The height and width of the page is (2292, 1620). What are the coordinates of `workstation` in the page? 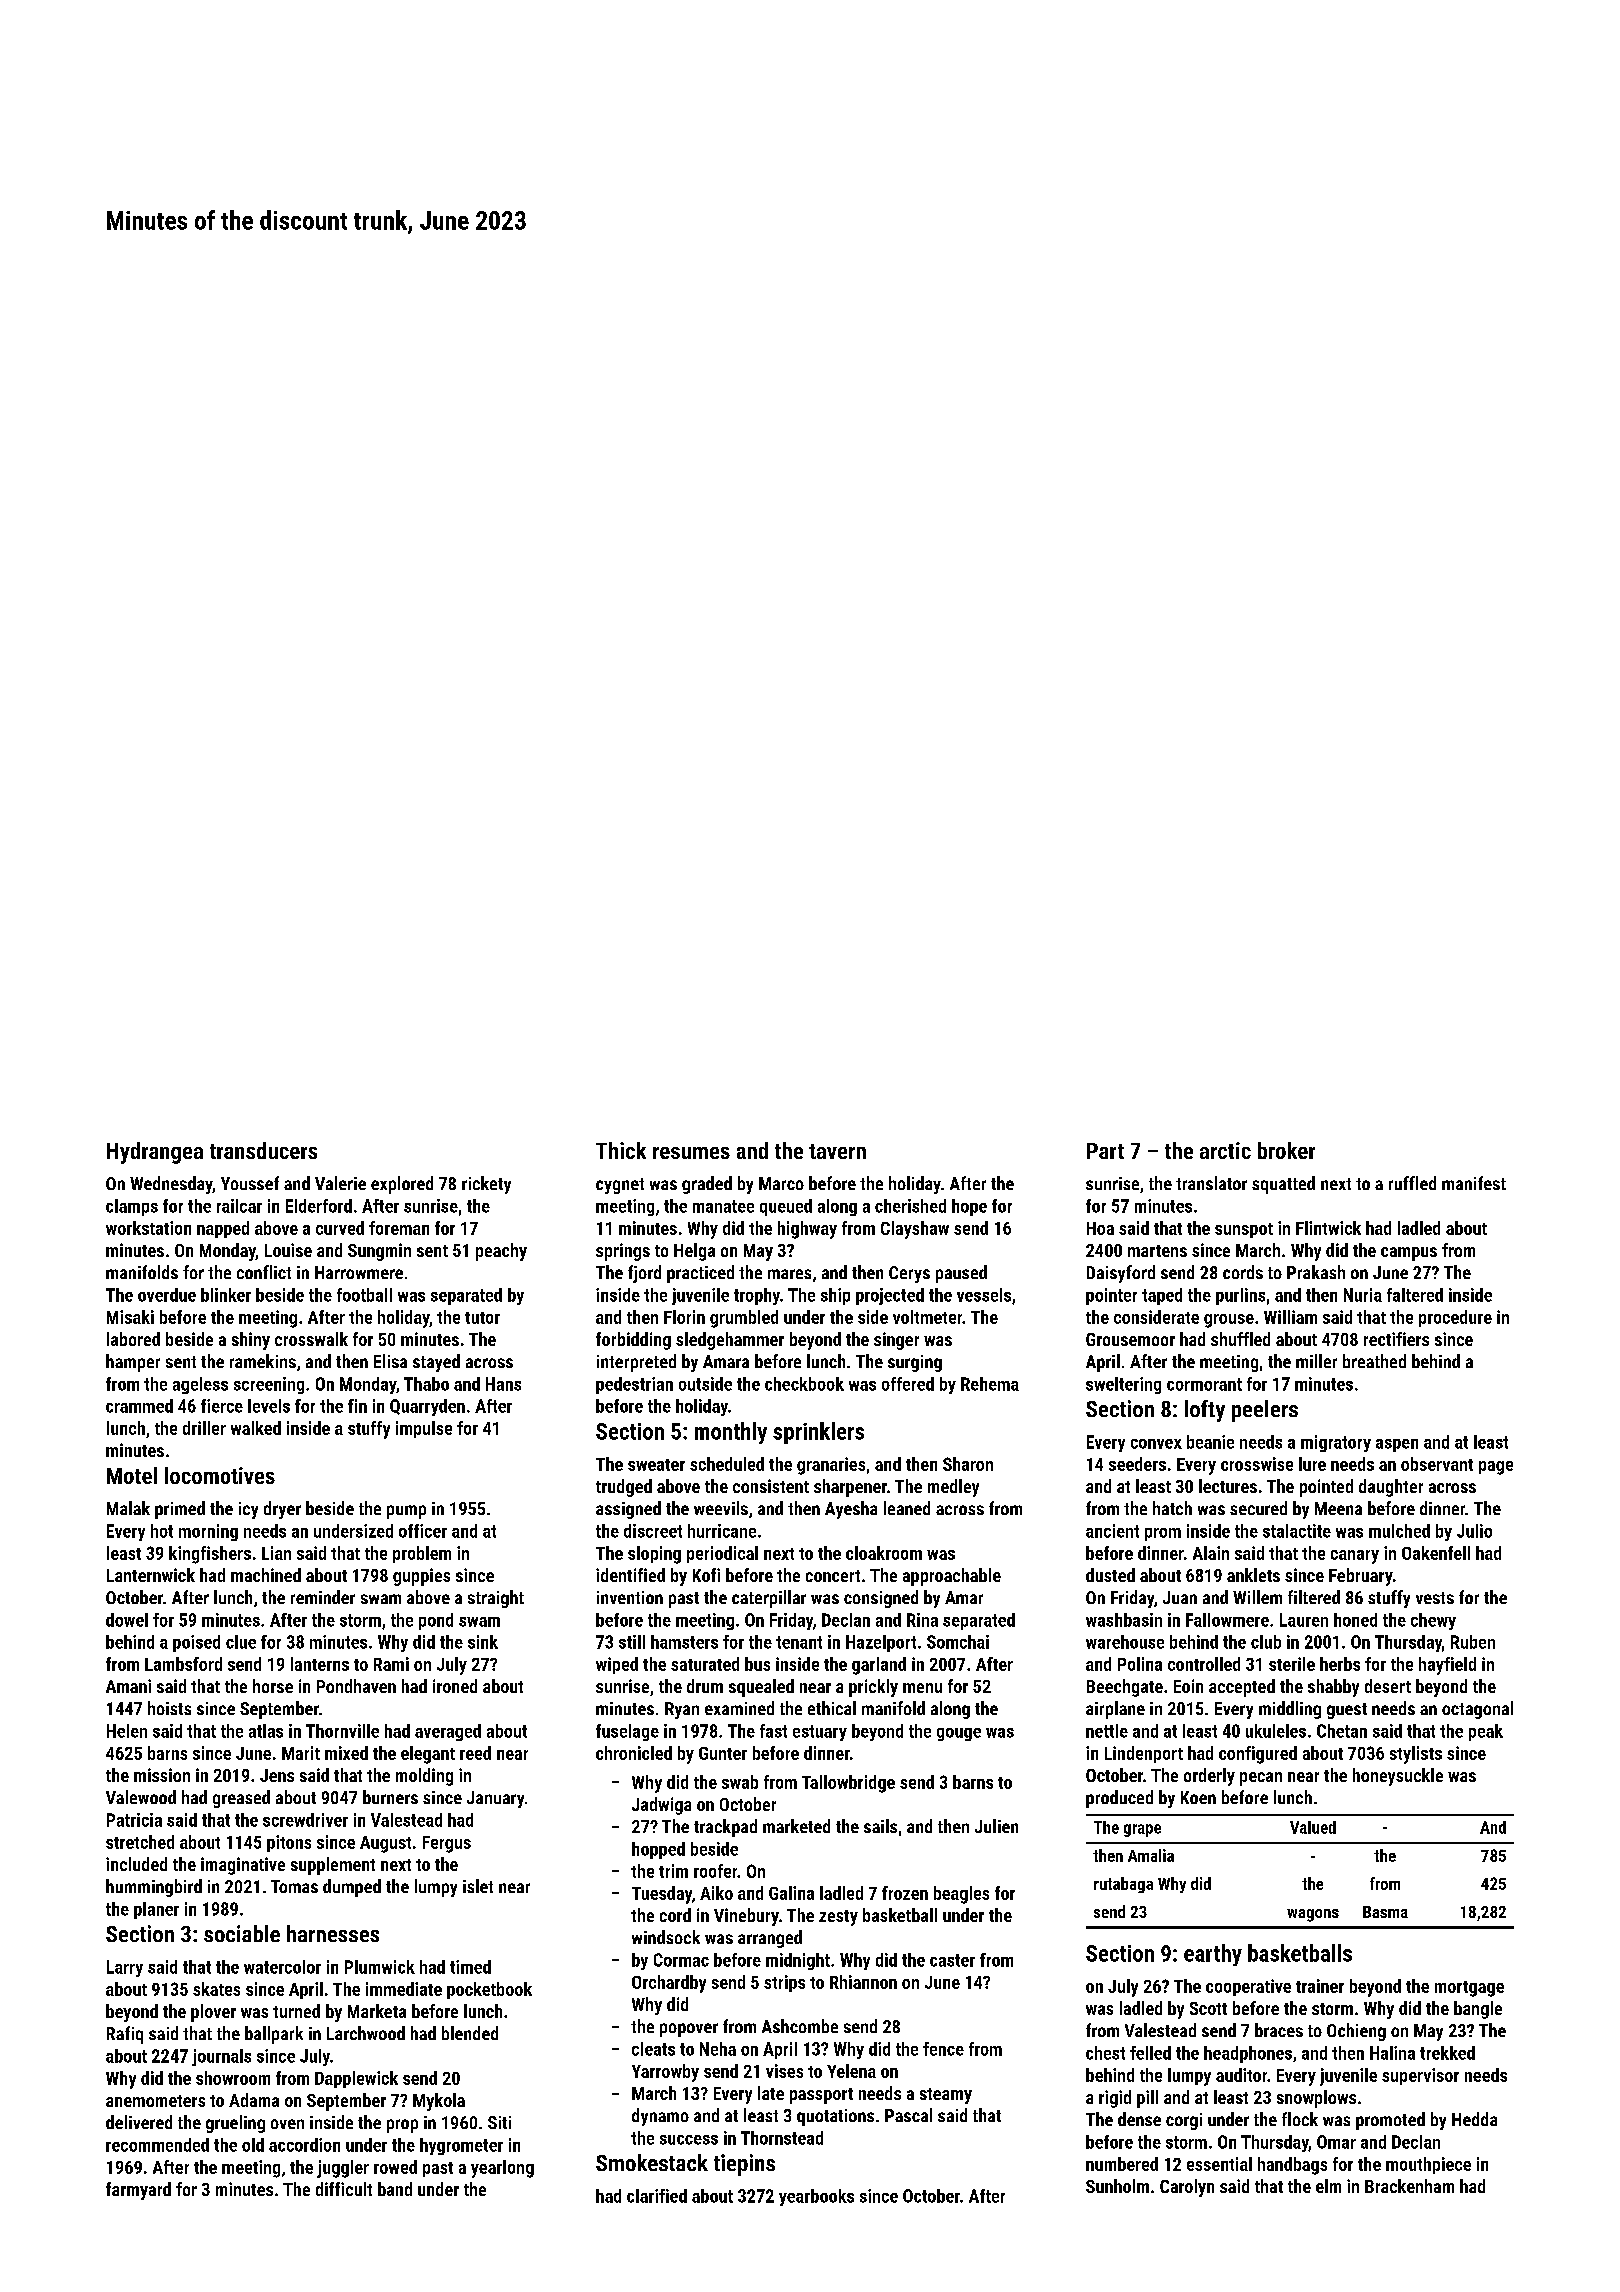 It's located at (148, 1228).
